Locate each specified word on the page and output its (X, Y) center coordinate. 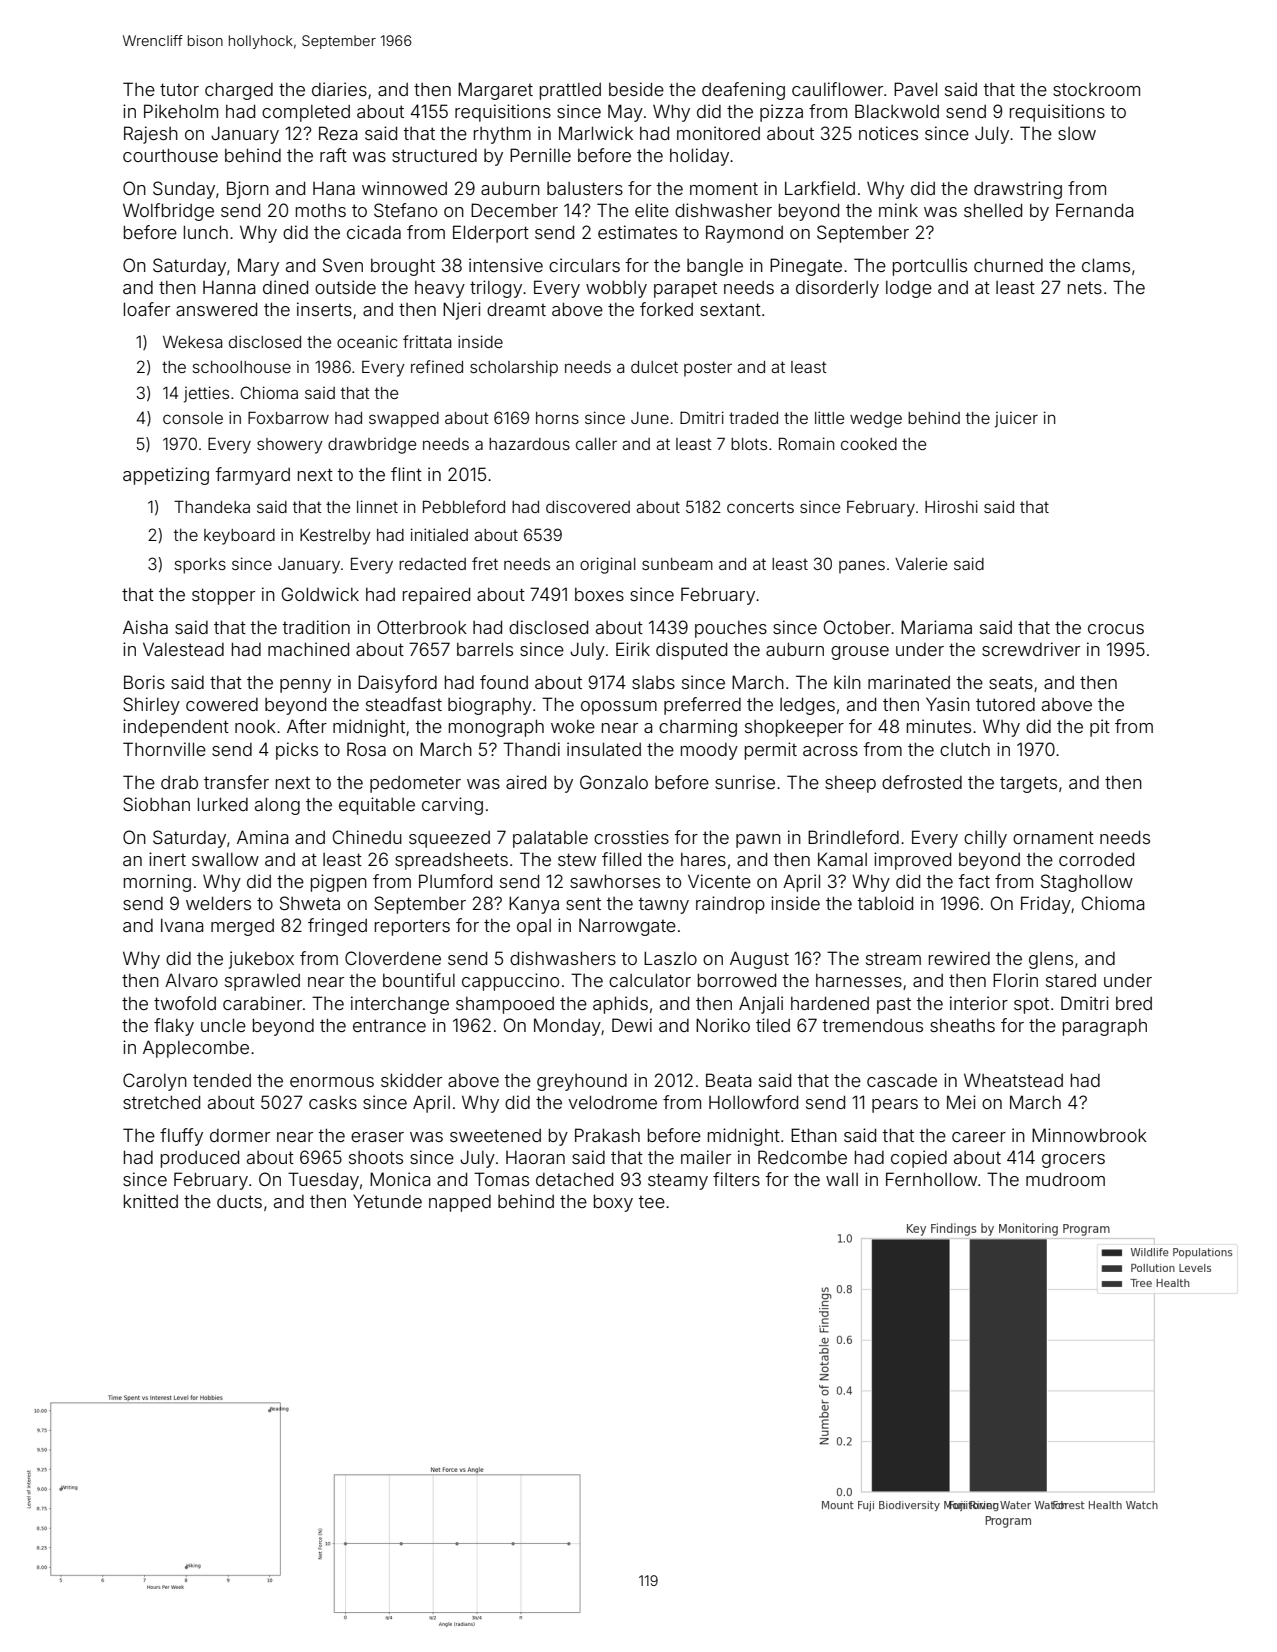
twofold (185, 1003)
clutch (965, 749)
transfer (236, 782)
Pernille (540, 155)
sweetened (495, 1135)
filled (621, 859)
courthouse (170, 155)
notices (888, 133)
